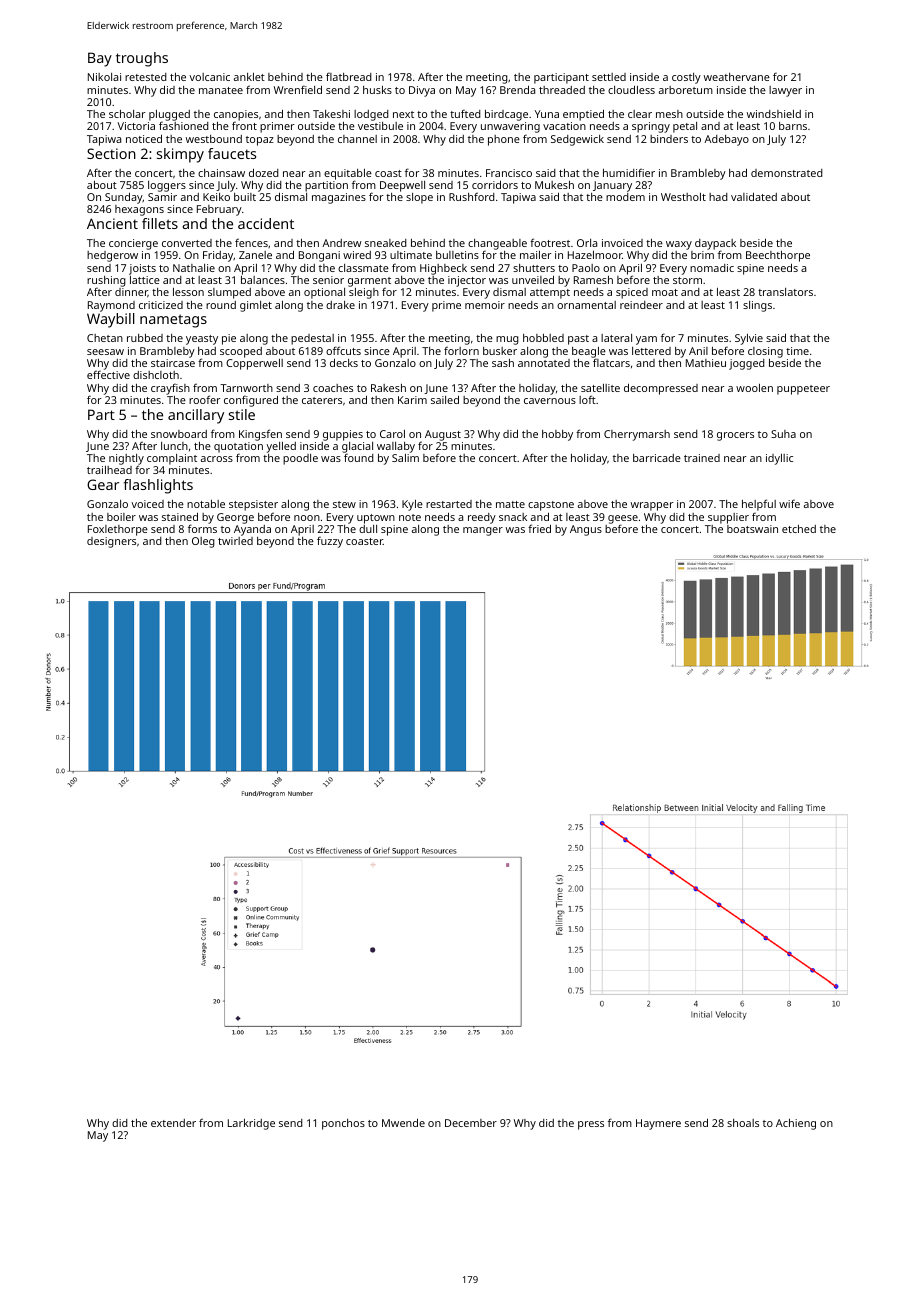 The image size is (924, 1308). Describe the element at coordinates (737, 77) in the document. I see `weathervane` at that location.
